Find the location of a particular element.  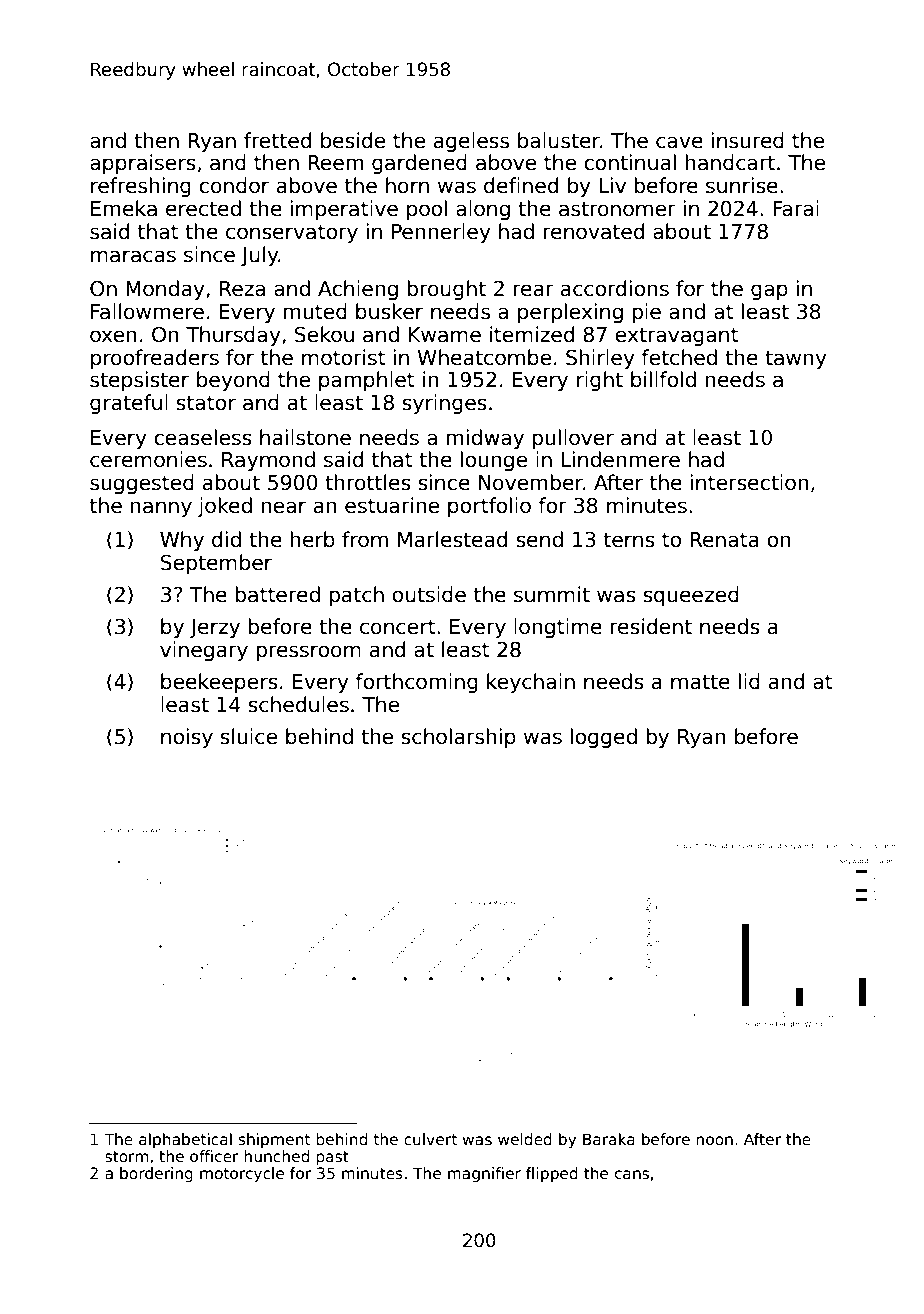

noisy is located at coordinates (187, 738).
